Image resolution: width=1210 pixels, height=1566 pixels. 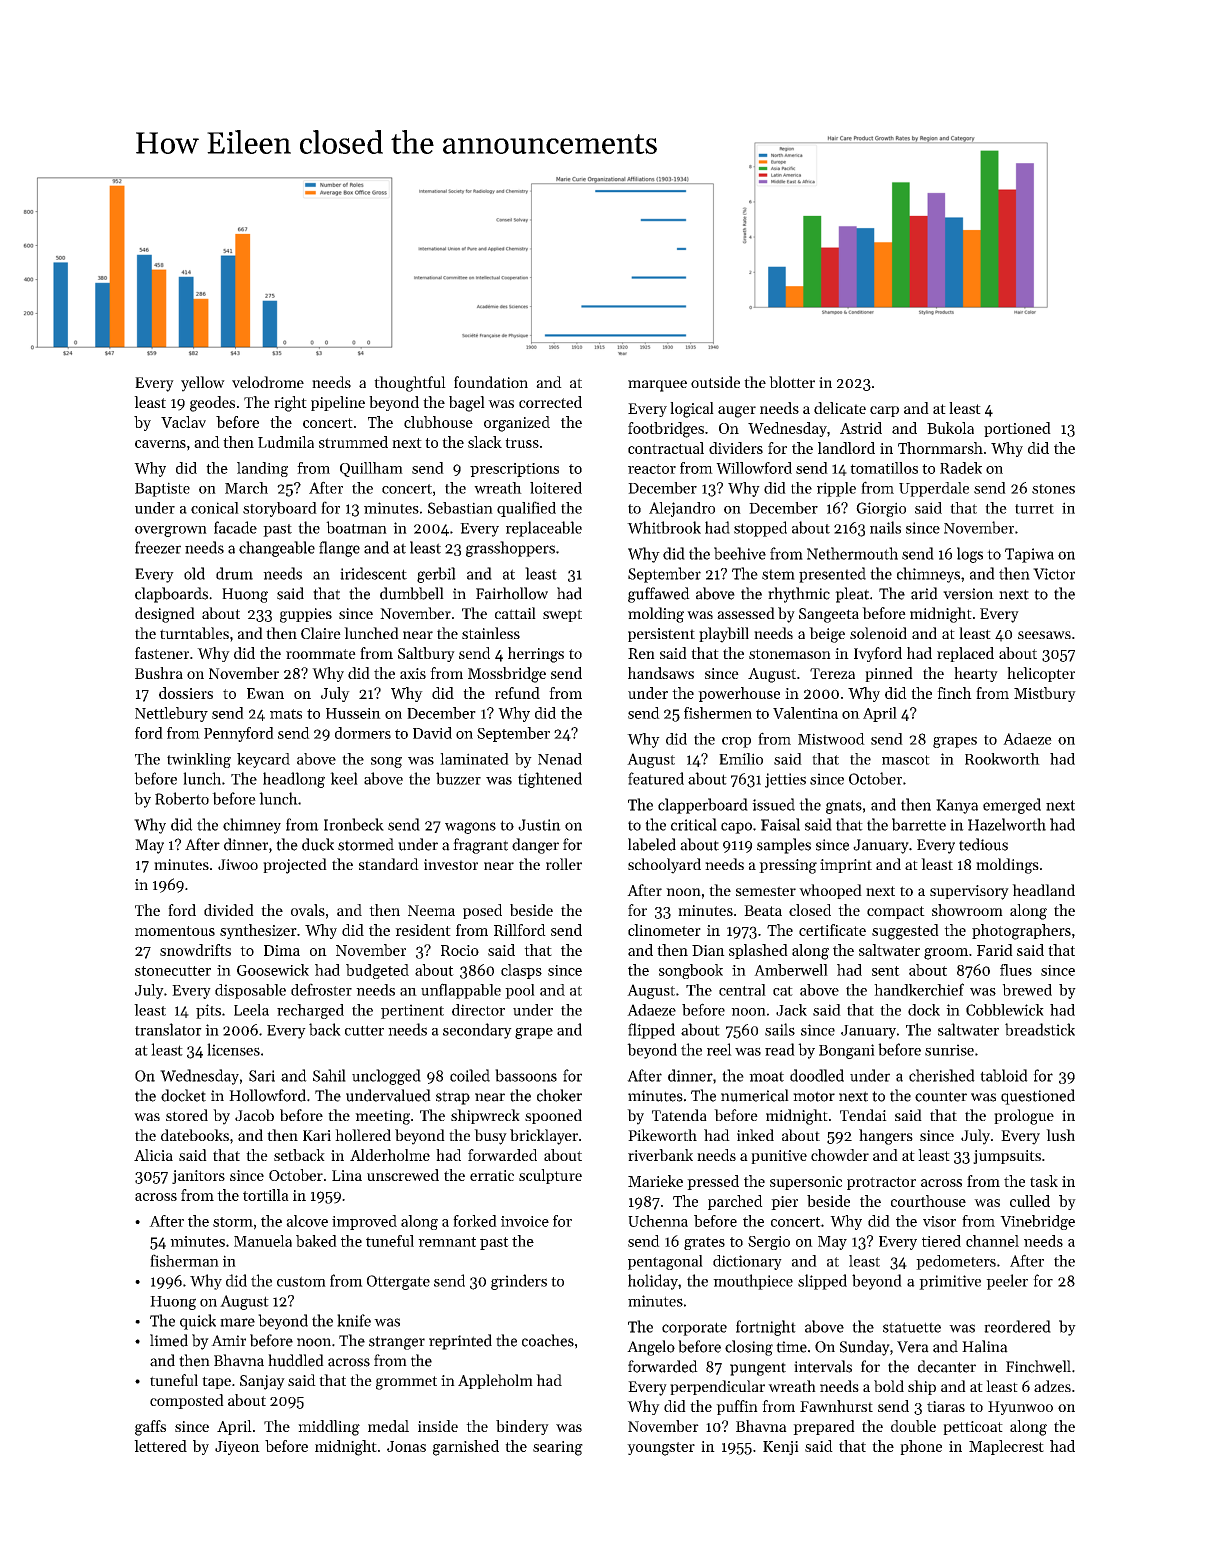 I want to click on Fawnhurst, so click(x=836, y=1406).
